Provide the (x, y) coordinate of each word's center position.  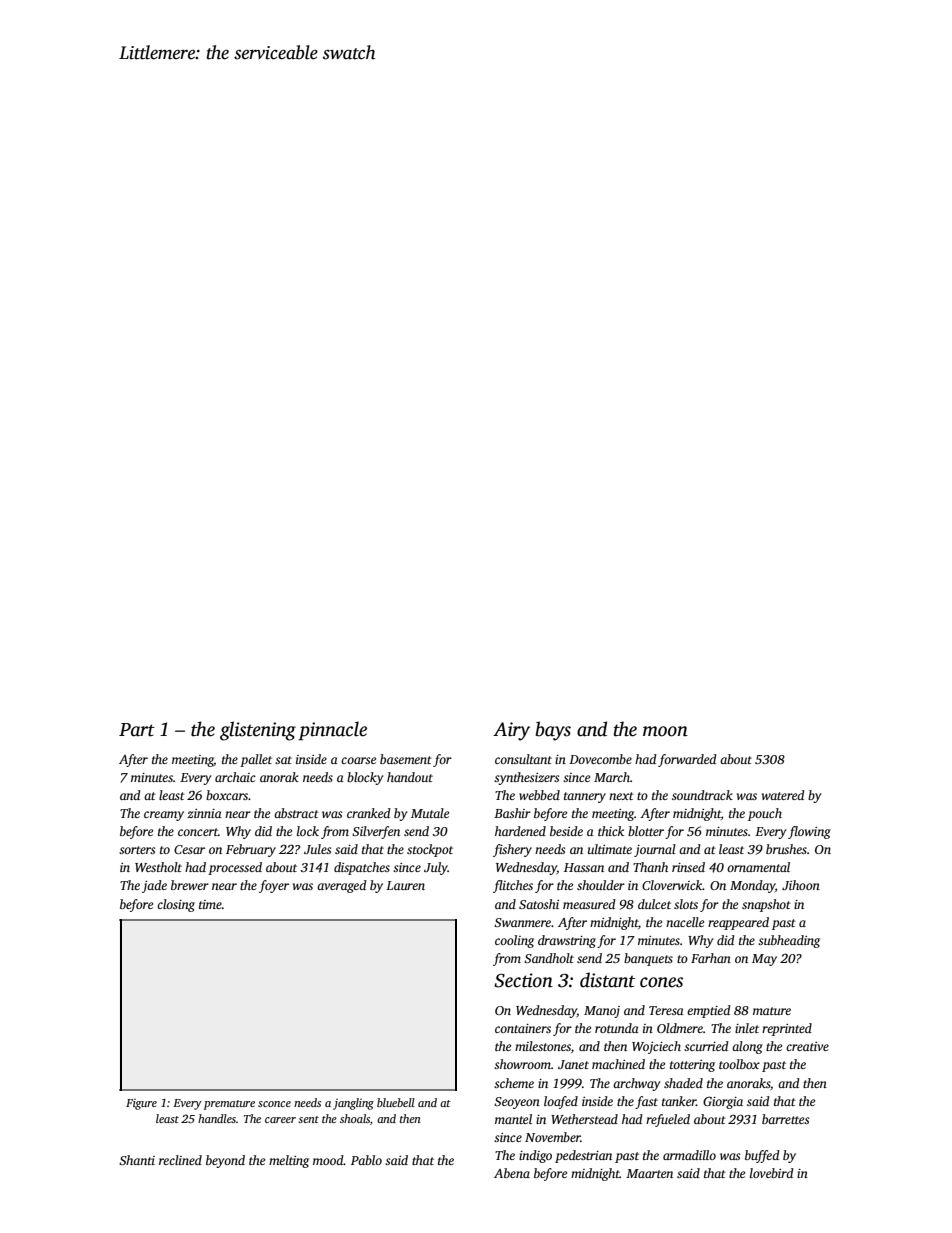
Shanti (137, 1160)
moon (665, 731)
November (553, 1137)
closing (176, 905)
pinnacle (332, 731)
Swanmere (522, 922)
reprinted (787, 1029)
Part (137, 730)
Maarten (649, 1173)
